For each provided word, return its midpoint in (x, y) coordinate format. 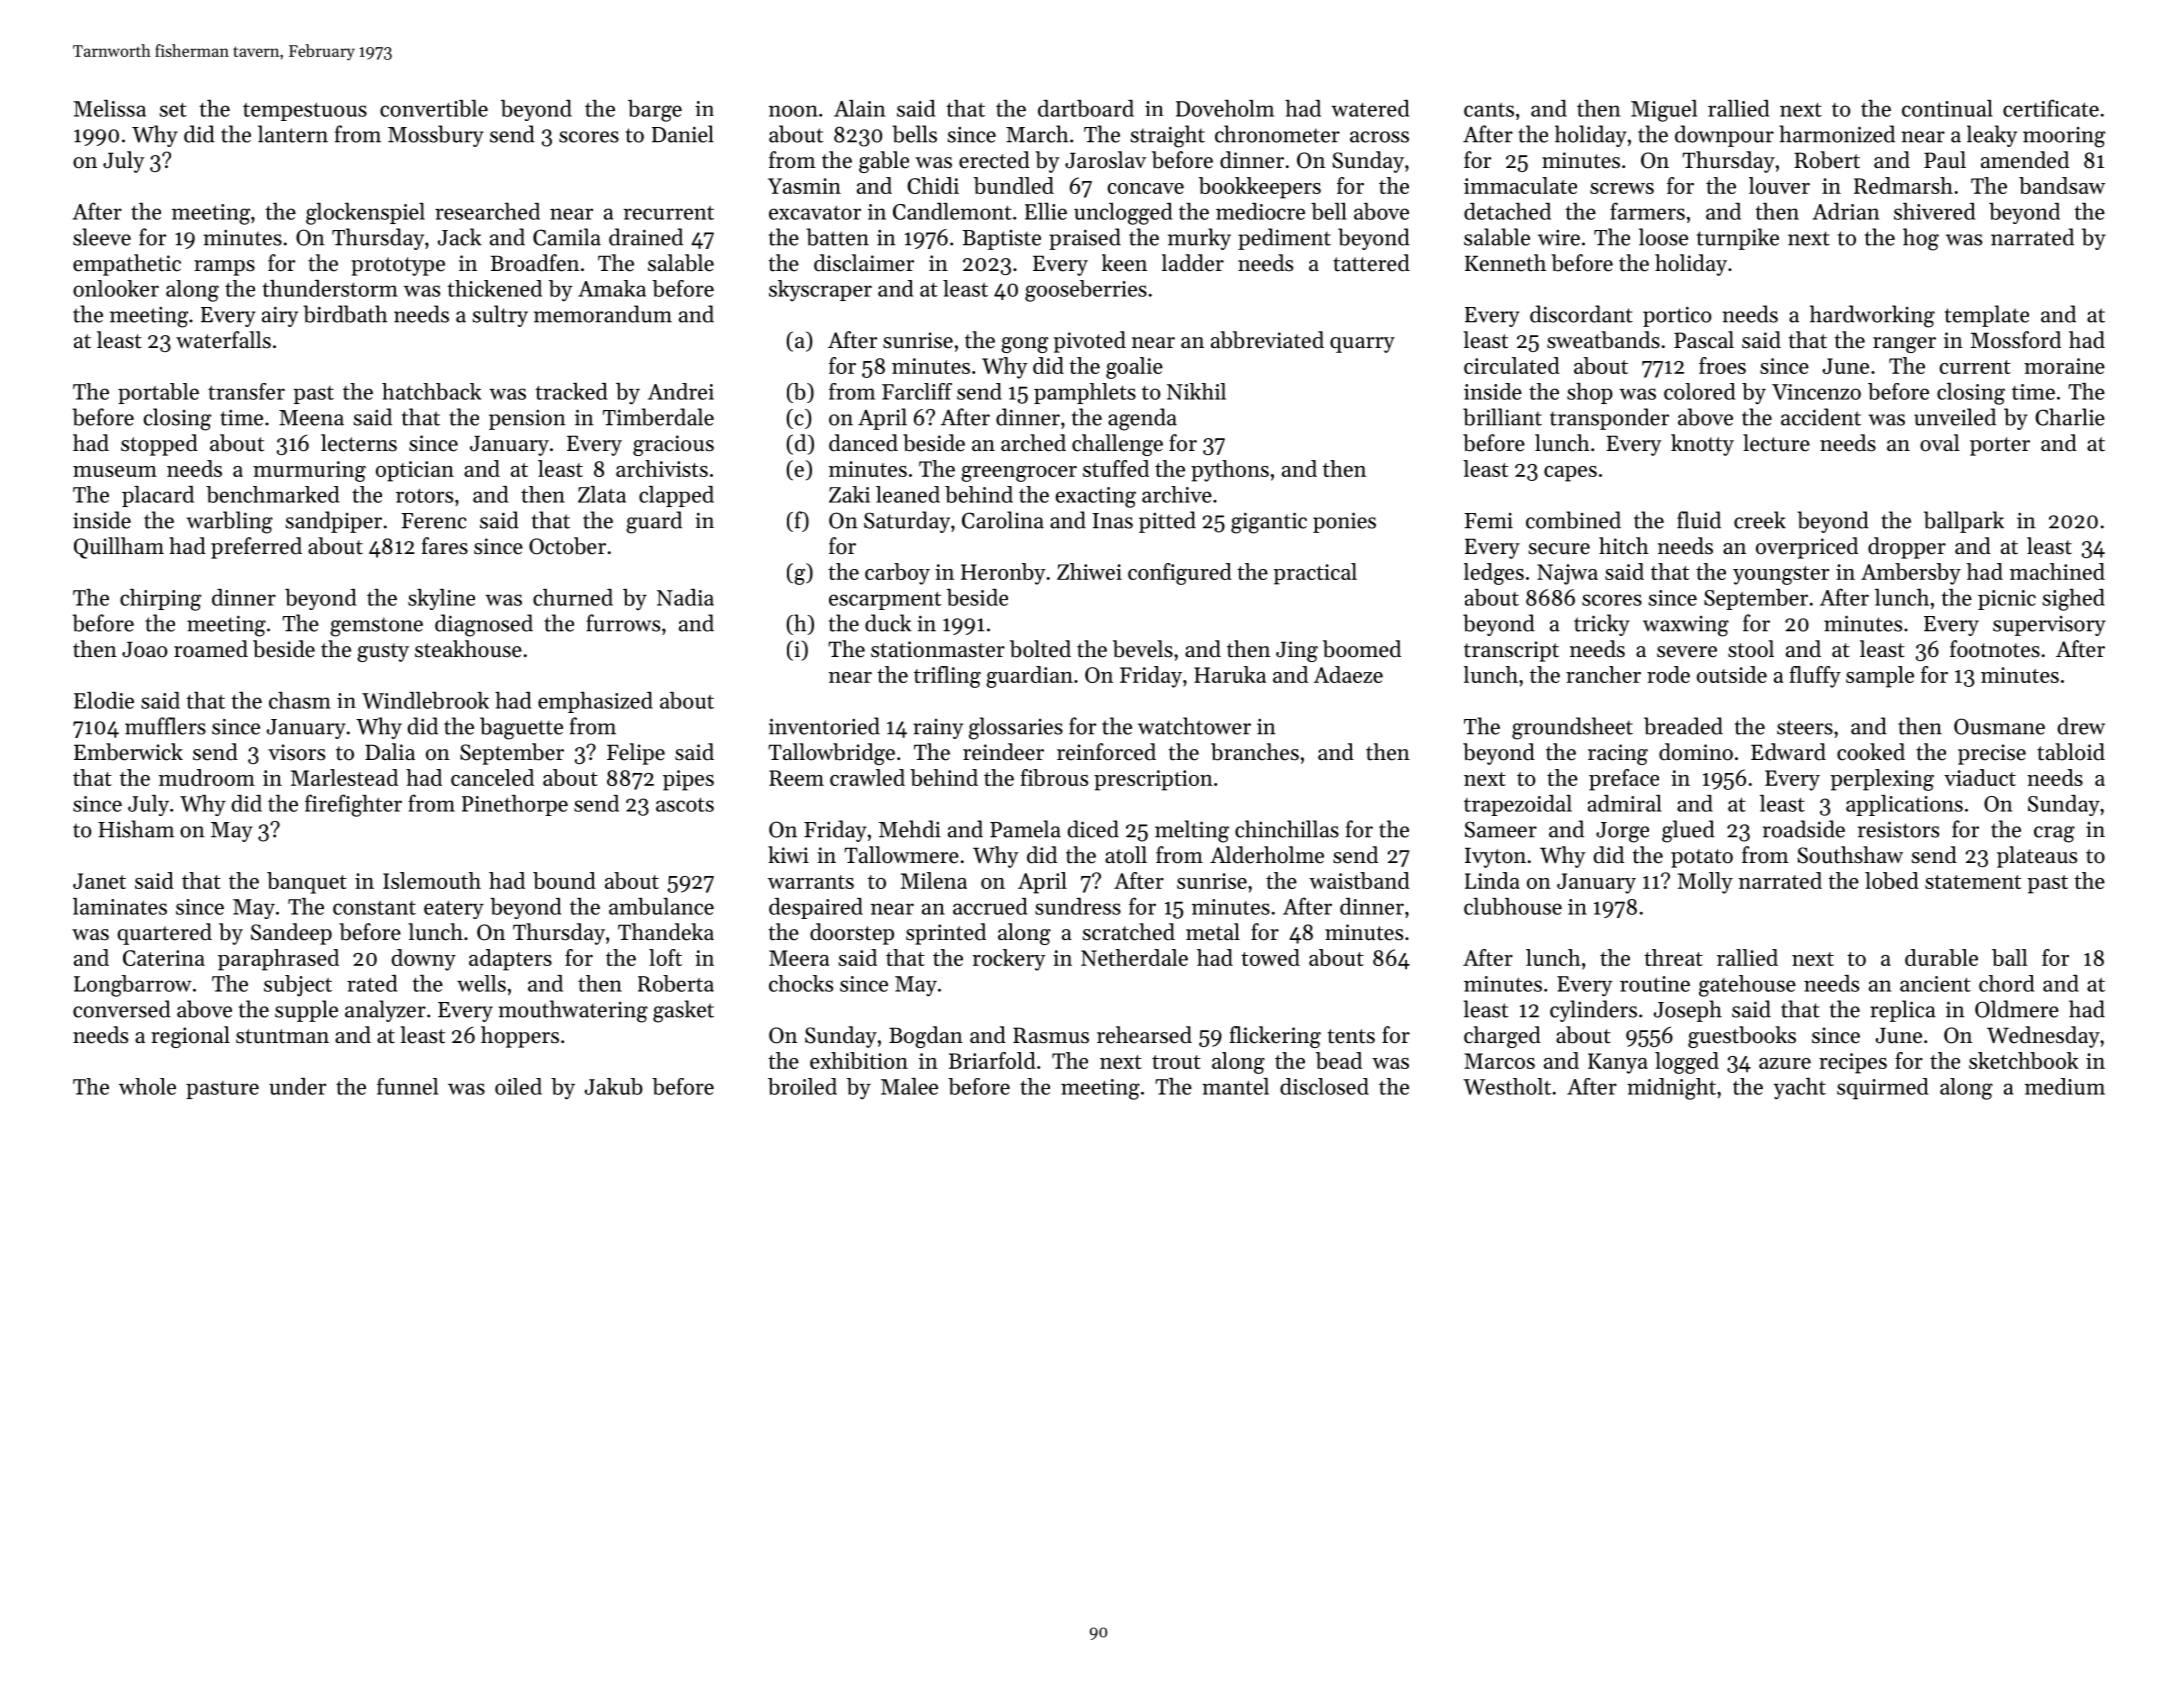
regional (190, 1037)
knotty (1702, 445)
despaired (816, 908)
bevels (1143, 649)
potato (1702, 858)
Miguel (1664, 111)
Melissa (110, 108)
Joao (145, 649)
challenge (1117, 445)
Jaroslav (1105, 160)
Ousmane (1999, 726)
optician (415, 471)
